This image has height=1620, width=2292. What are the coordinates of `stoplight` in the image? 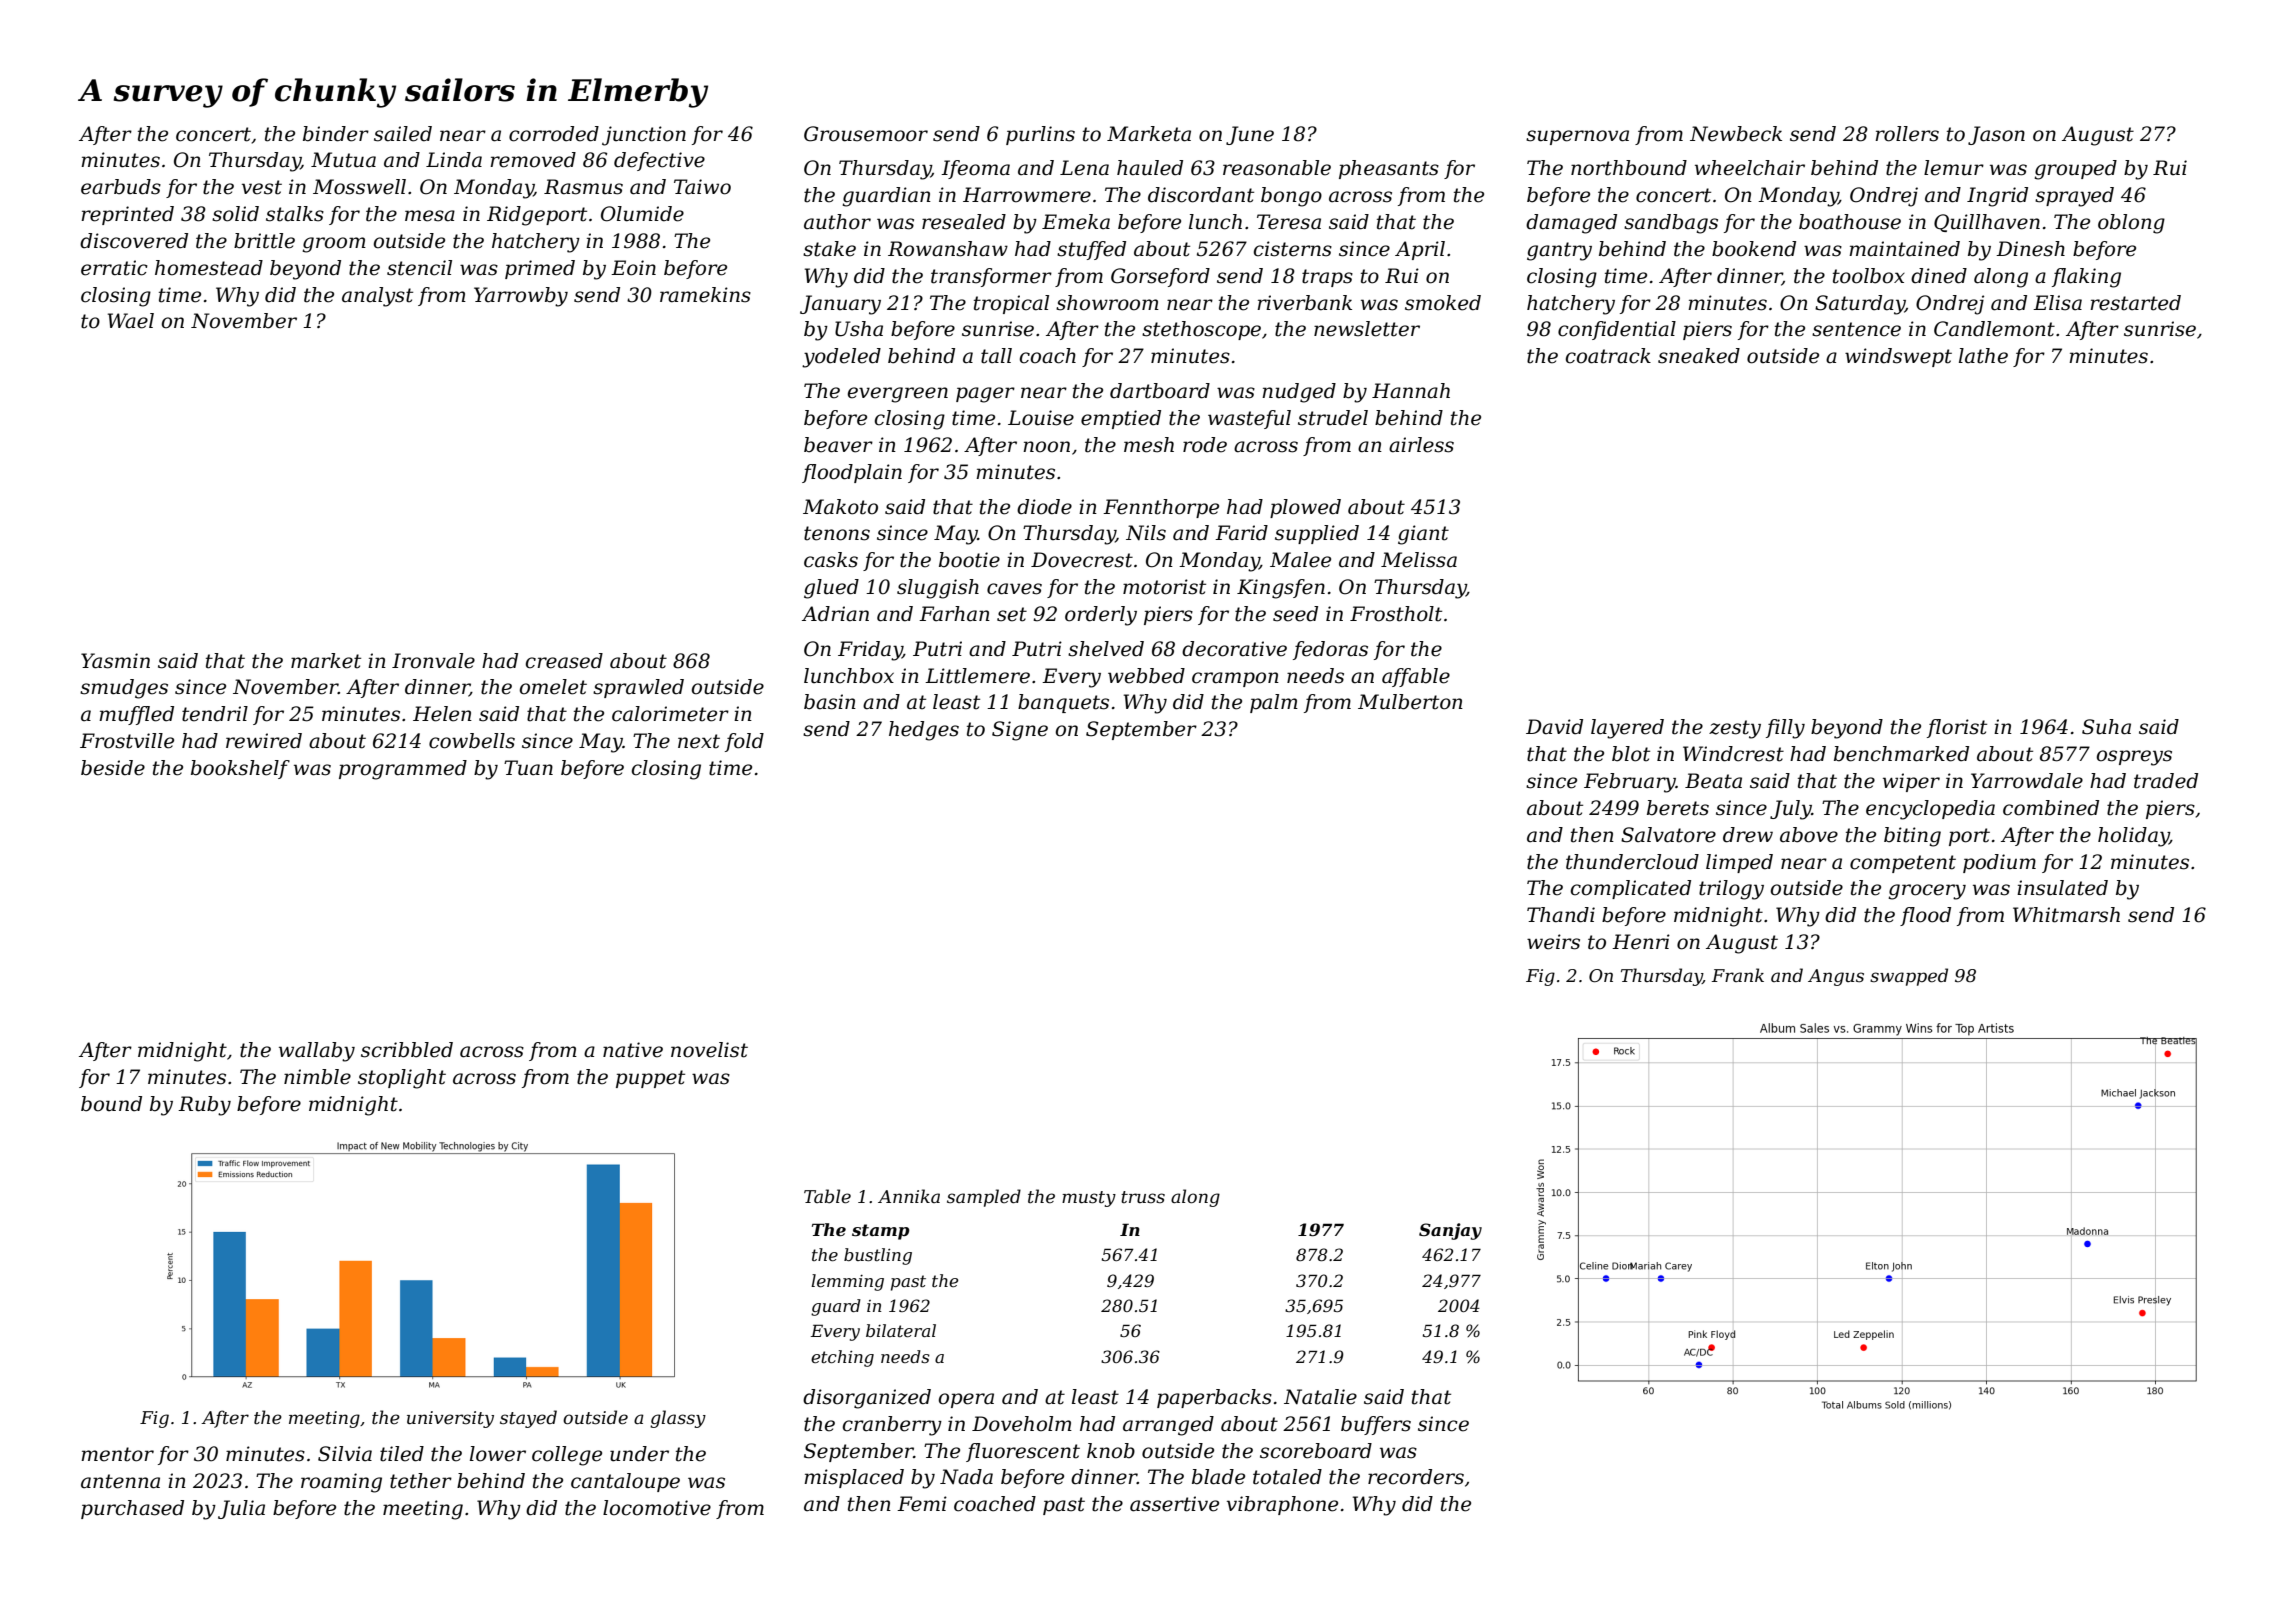 It's located at (402, 1079).
